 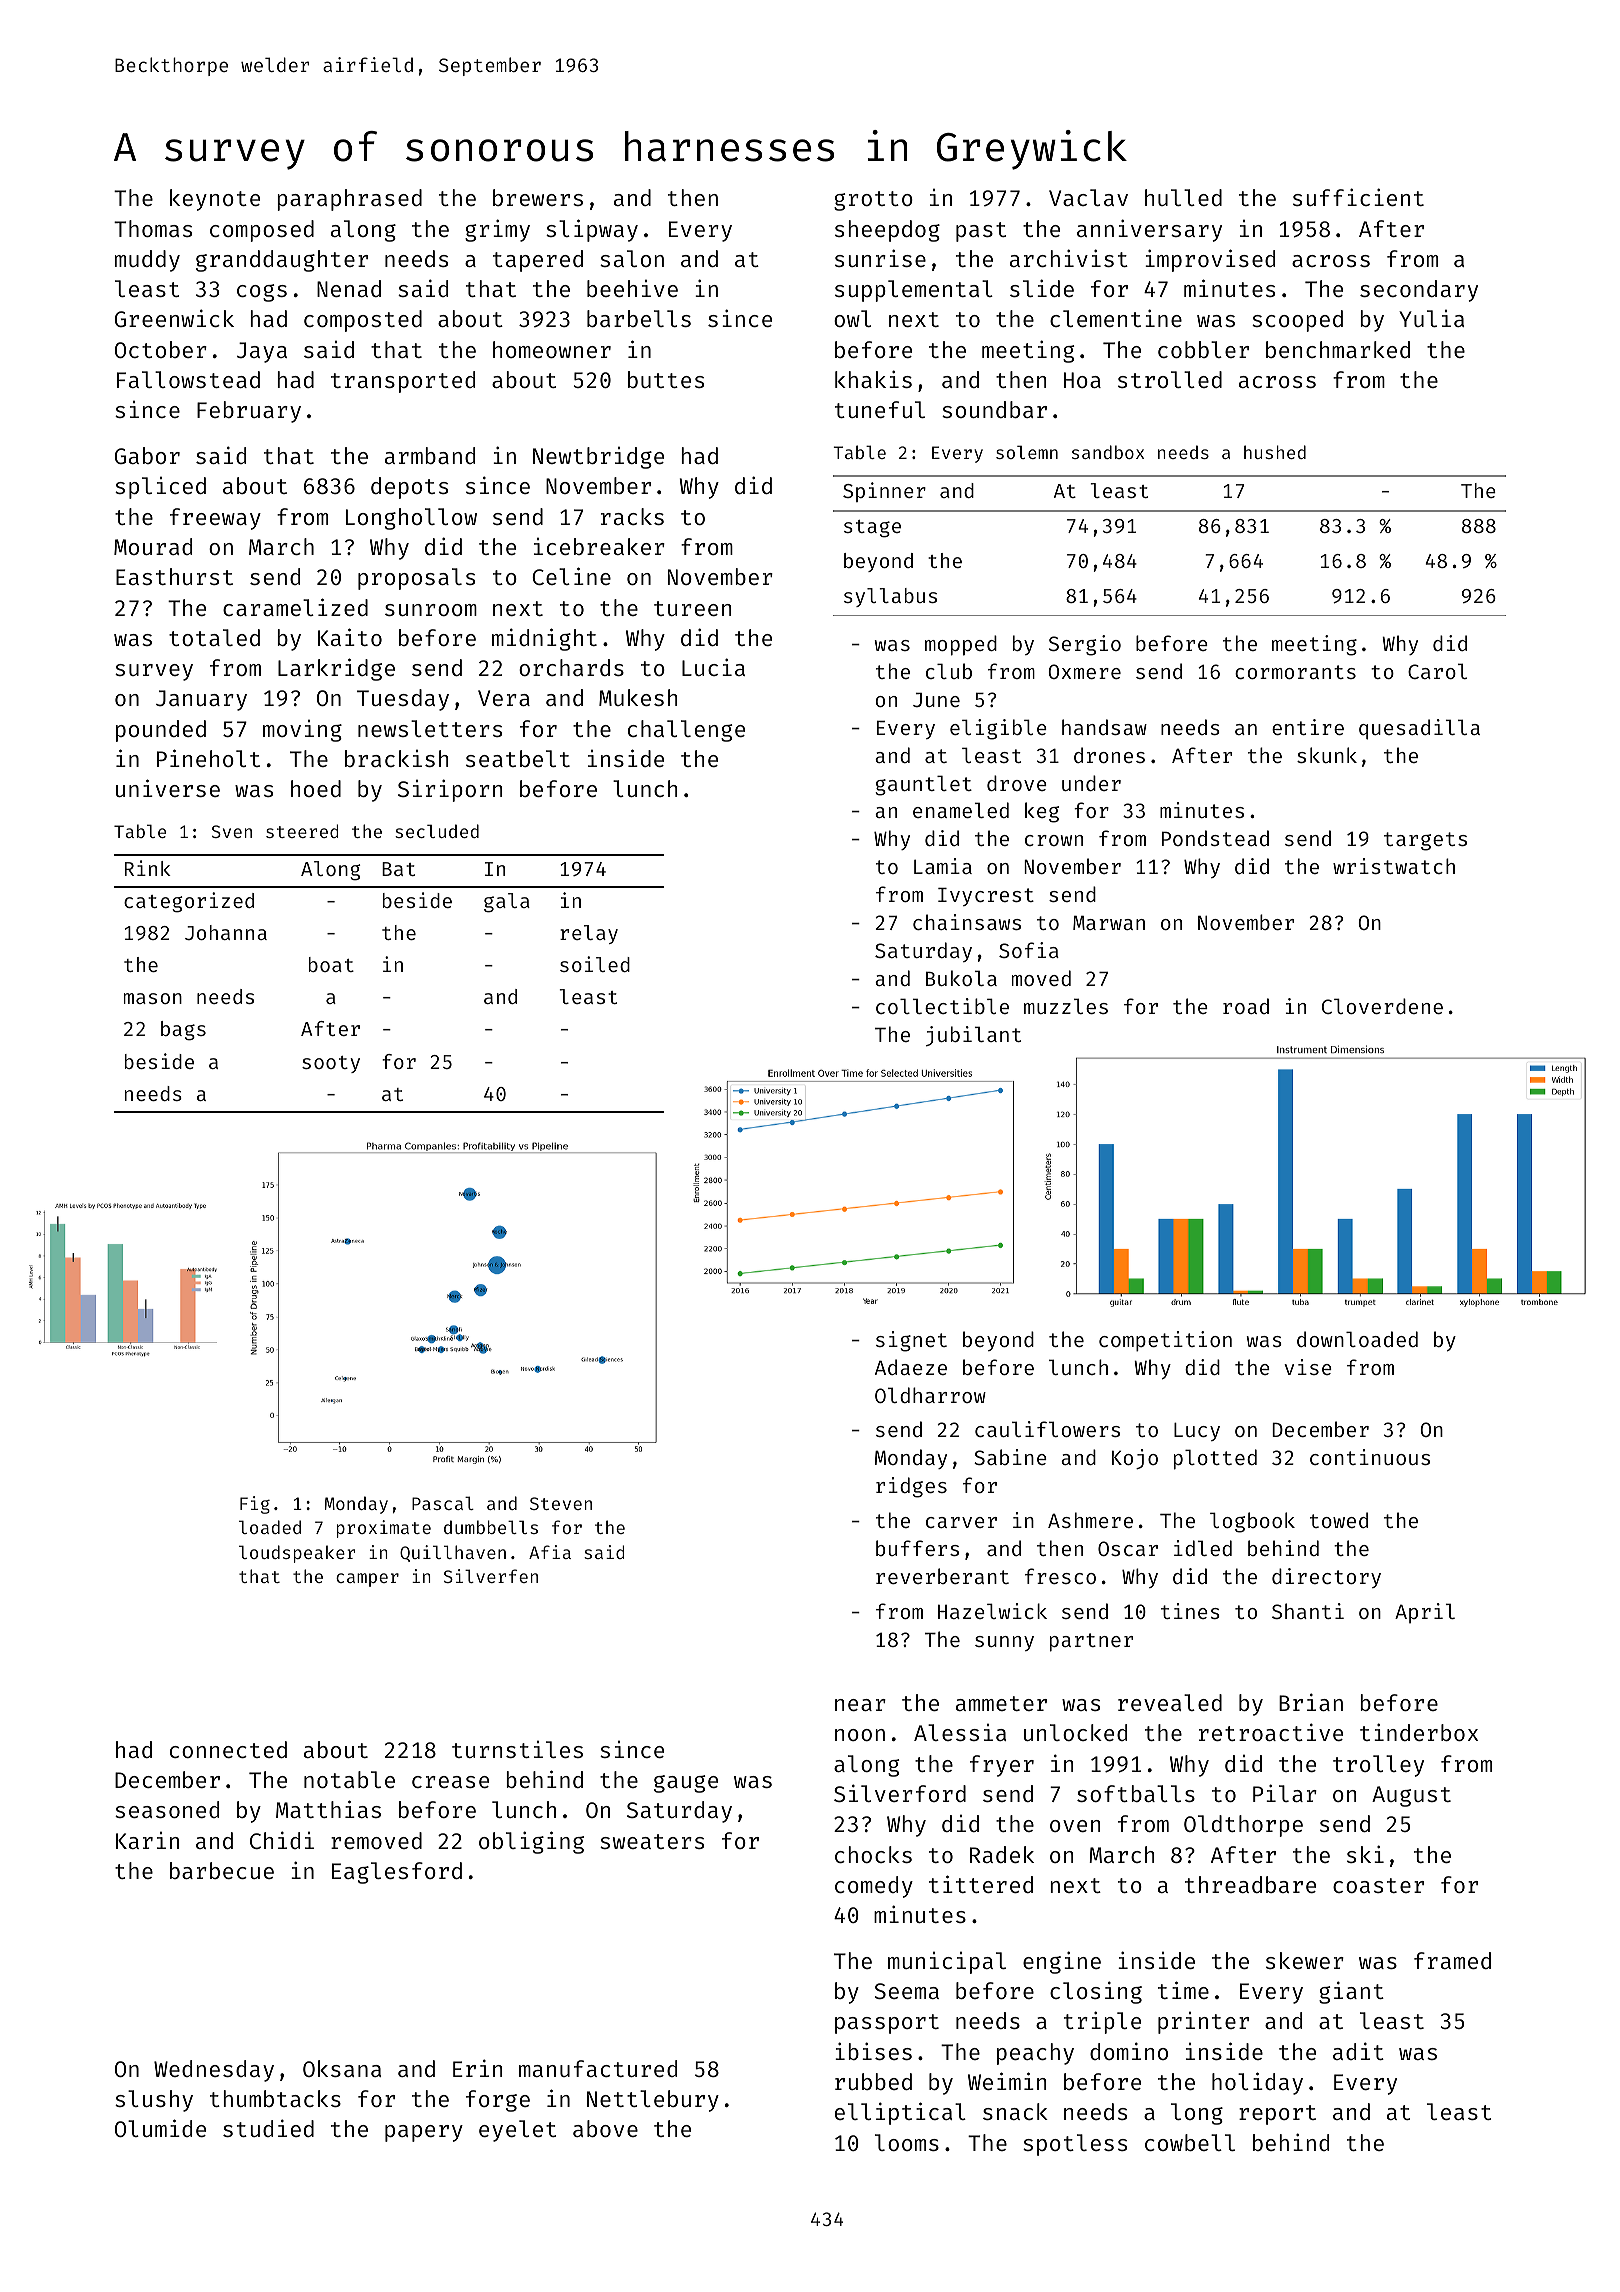 What do you see at coordinates (860, 1705) in the screenshot?
I see `near` at bounding box center [860, 1705].
